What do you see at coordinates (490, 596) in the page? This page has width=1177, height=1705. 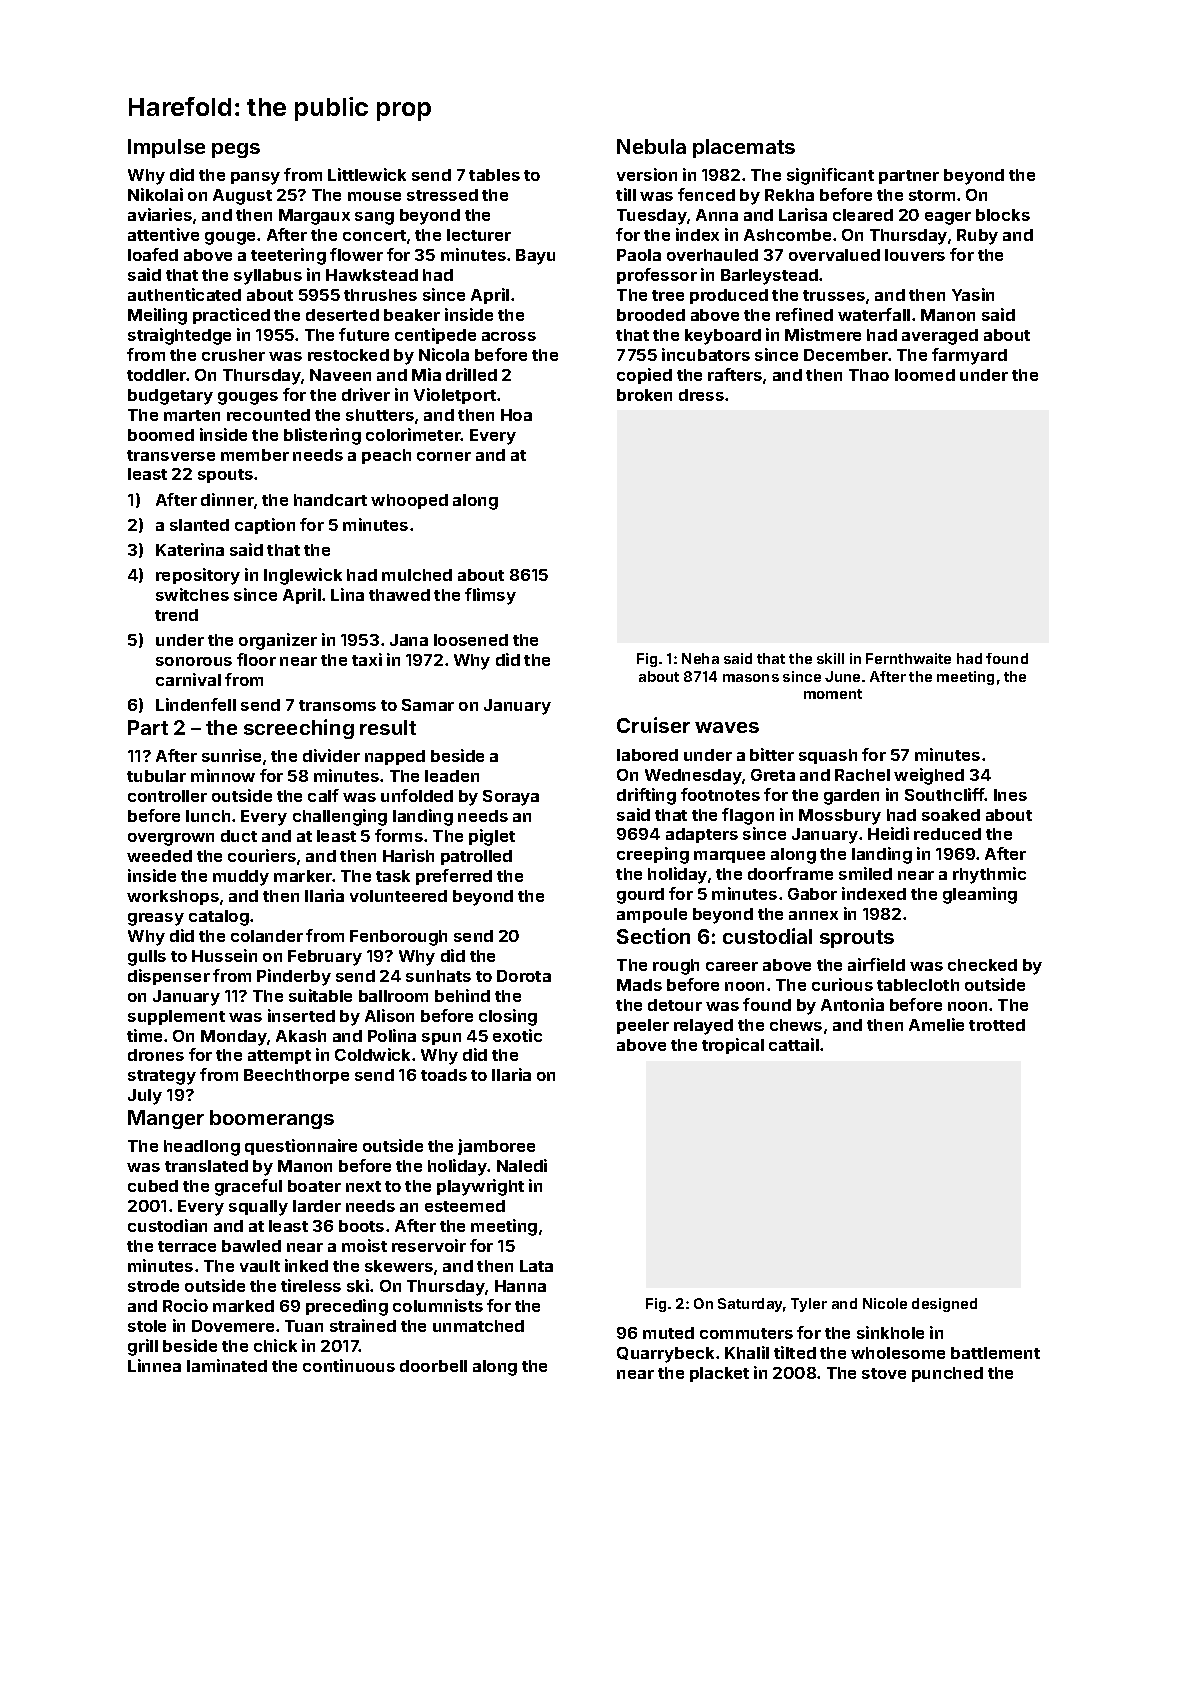 I see `flimsy` at bounding box center [490, 596].
